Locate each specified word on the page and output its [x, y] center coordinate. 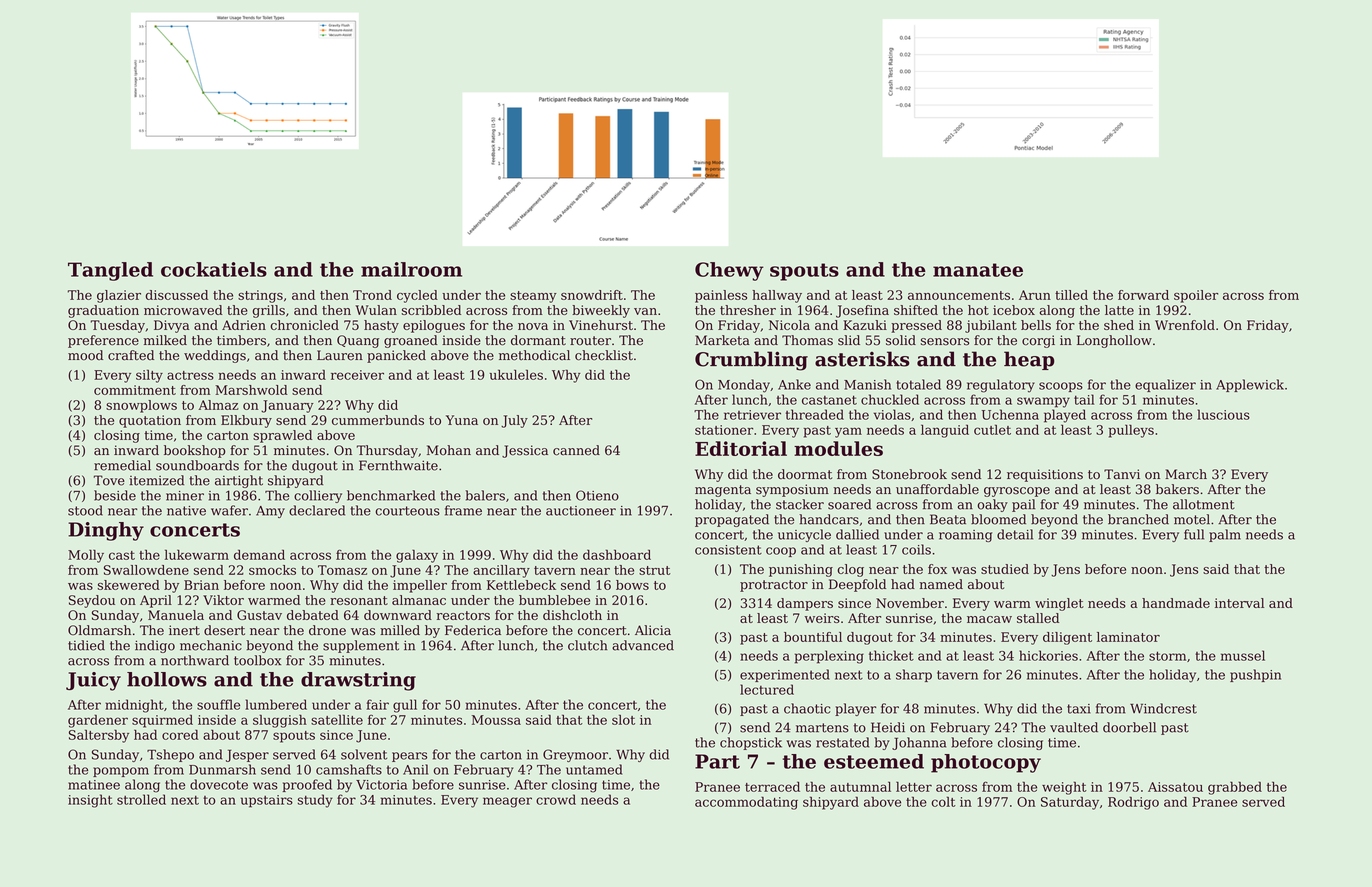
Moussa [496, 720]
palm [1225, 535]
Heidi [888, 727]
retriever [752, 415]
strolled [141, 799]
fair [377, 704]
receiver [357, 375]
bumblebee [554, 600]
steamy [533, 297]
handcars [829, 519]
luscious [1223, 414]
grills [268, 311]
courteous [407, 511]
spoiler [1196, 296]
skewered [128, 585]
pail [1023, 505]
